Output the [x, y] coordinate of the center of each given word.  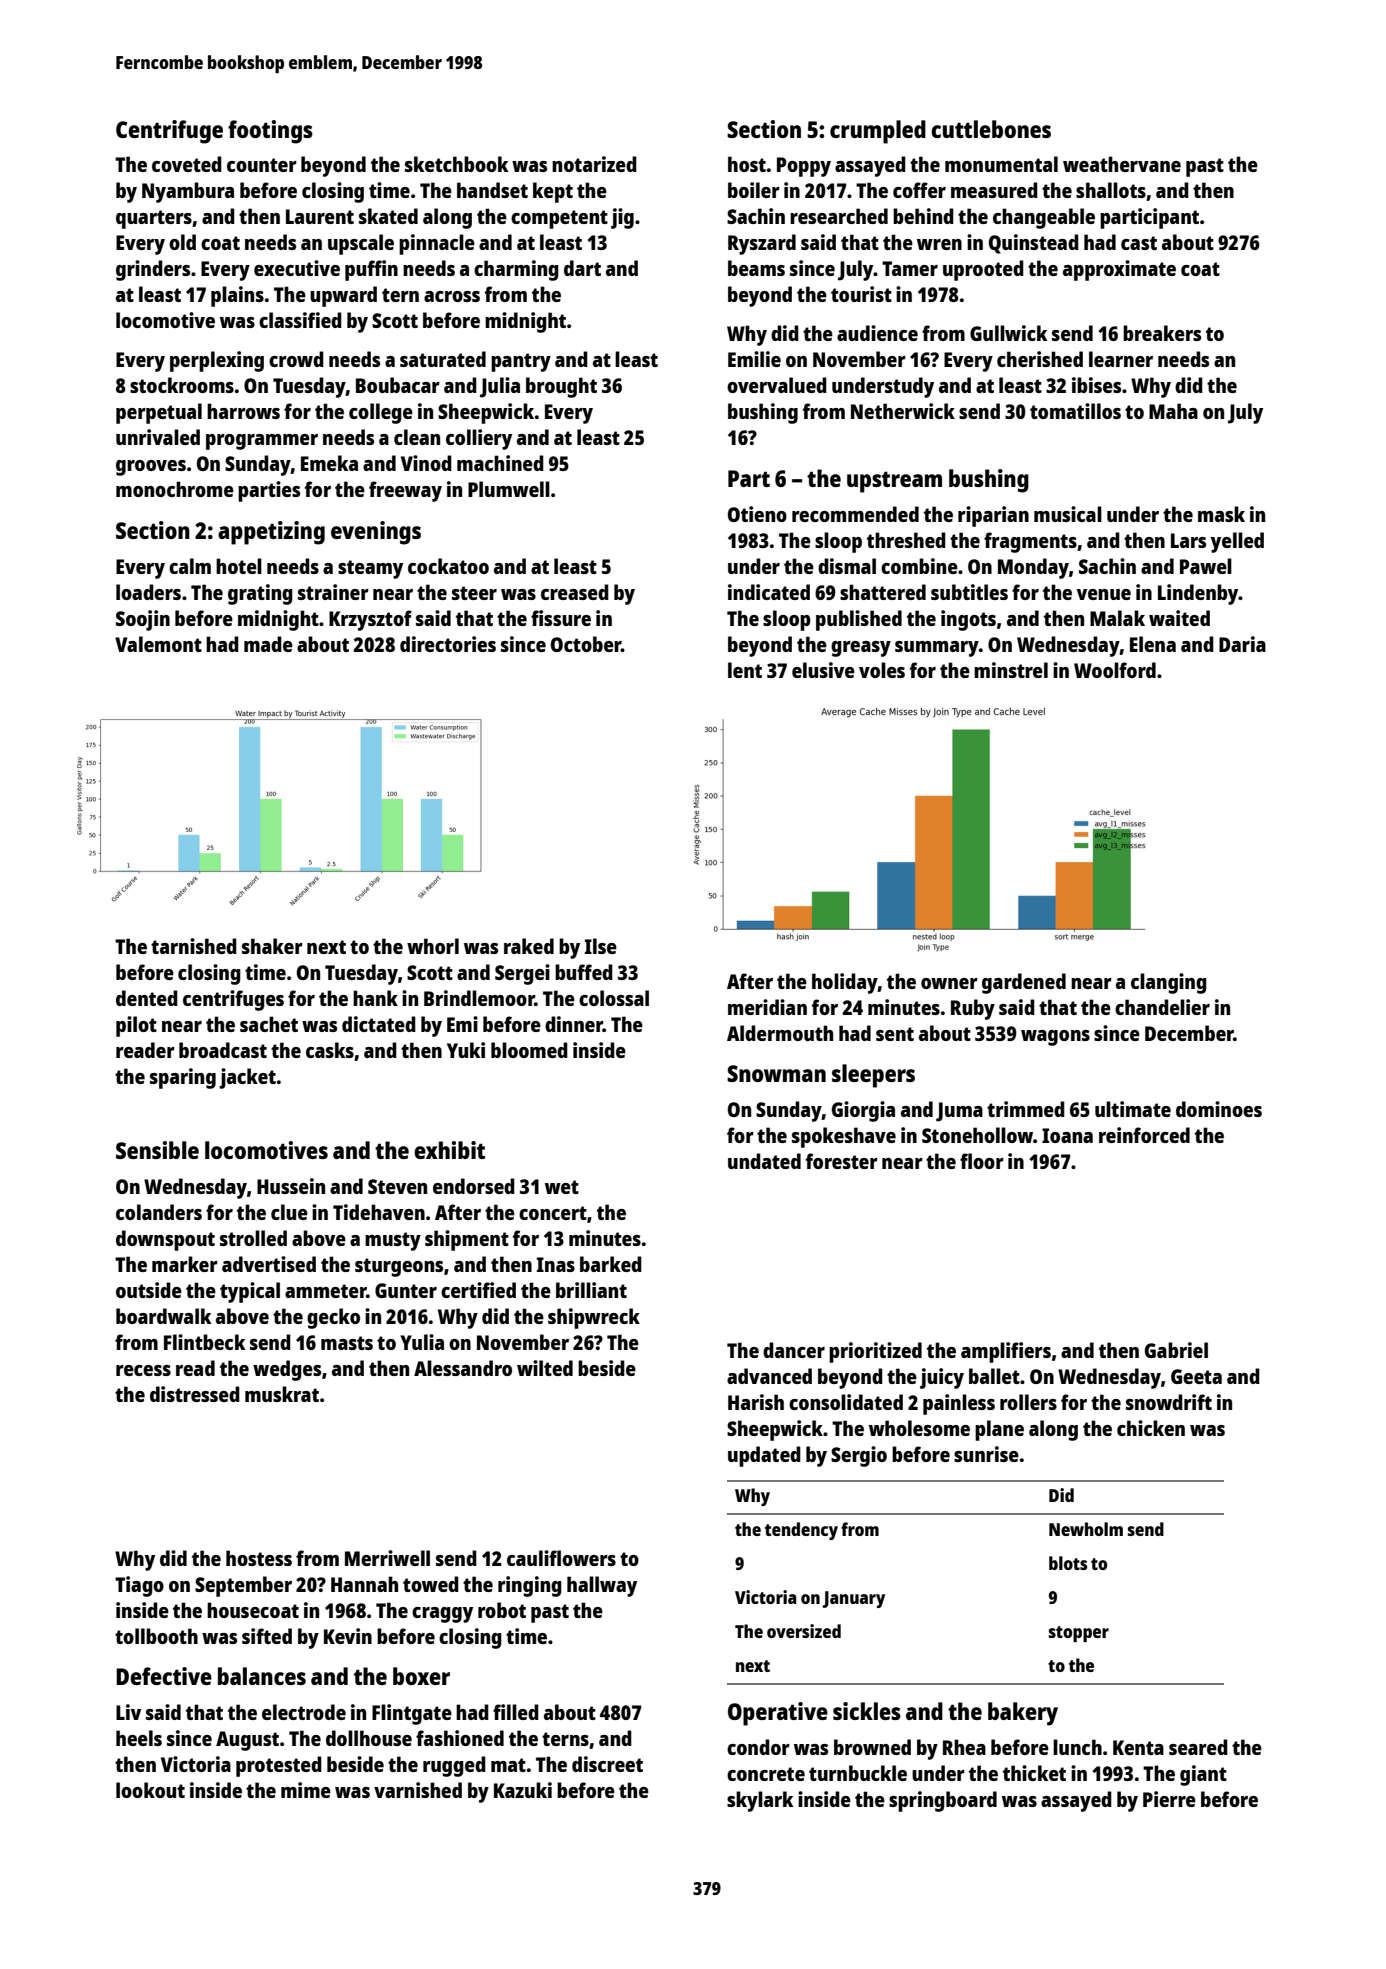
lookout [150, 1790]
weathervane [1122, 164]
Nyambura [188, 192]
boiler [754, 190]
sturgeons [399, 1267]
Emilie [754, 359]
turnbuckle [858, 1773]
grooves [151, 468]
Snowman [776, 1073]
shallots [1111, 190]
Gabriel [1176, 1350]
